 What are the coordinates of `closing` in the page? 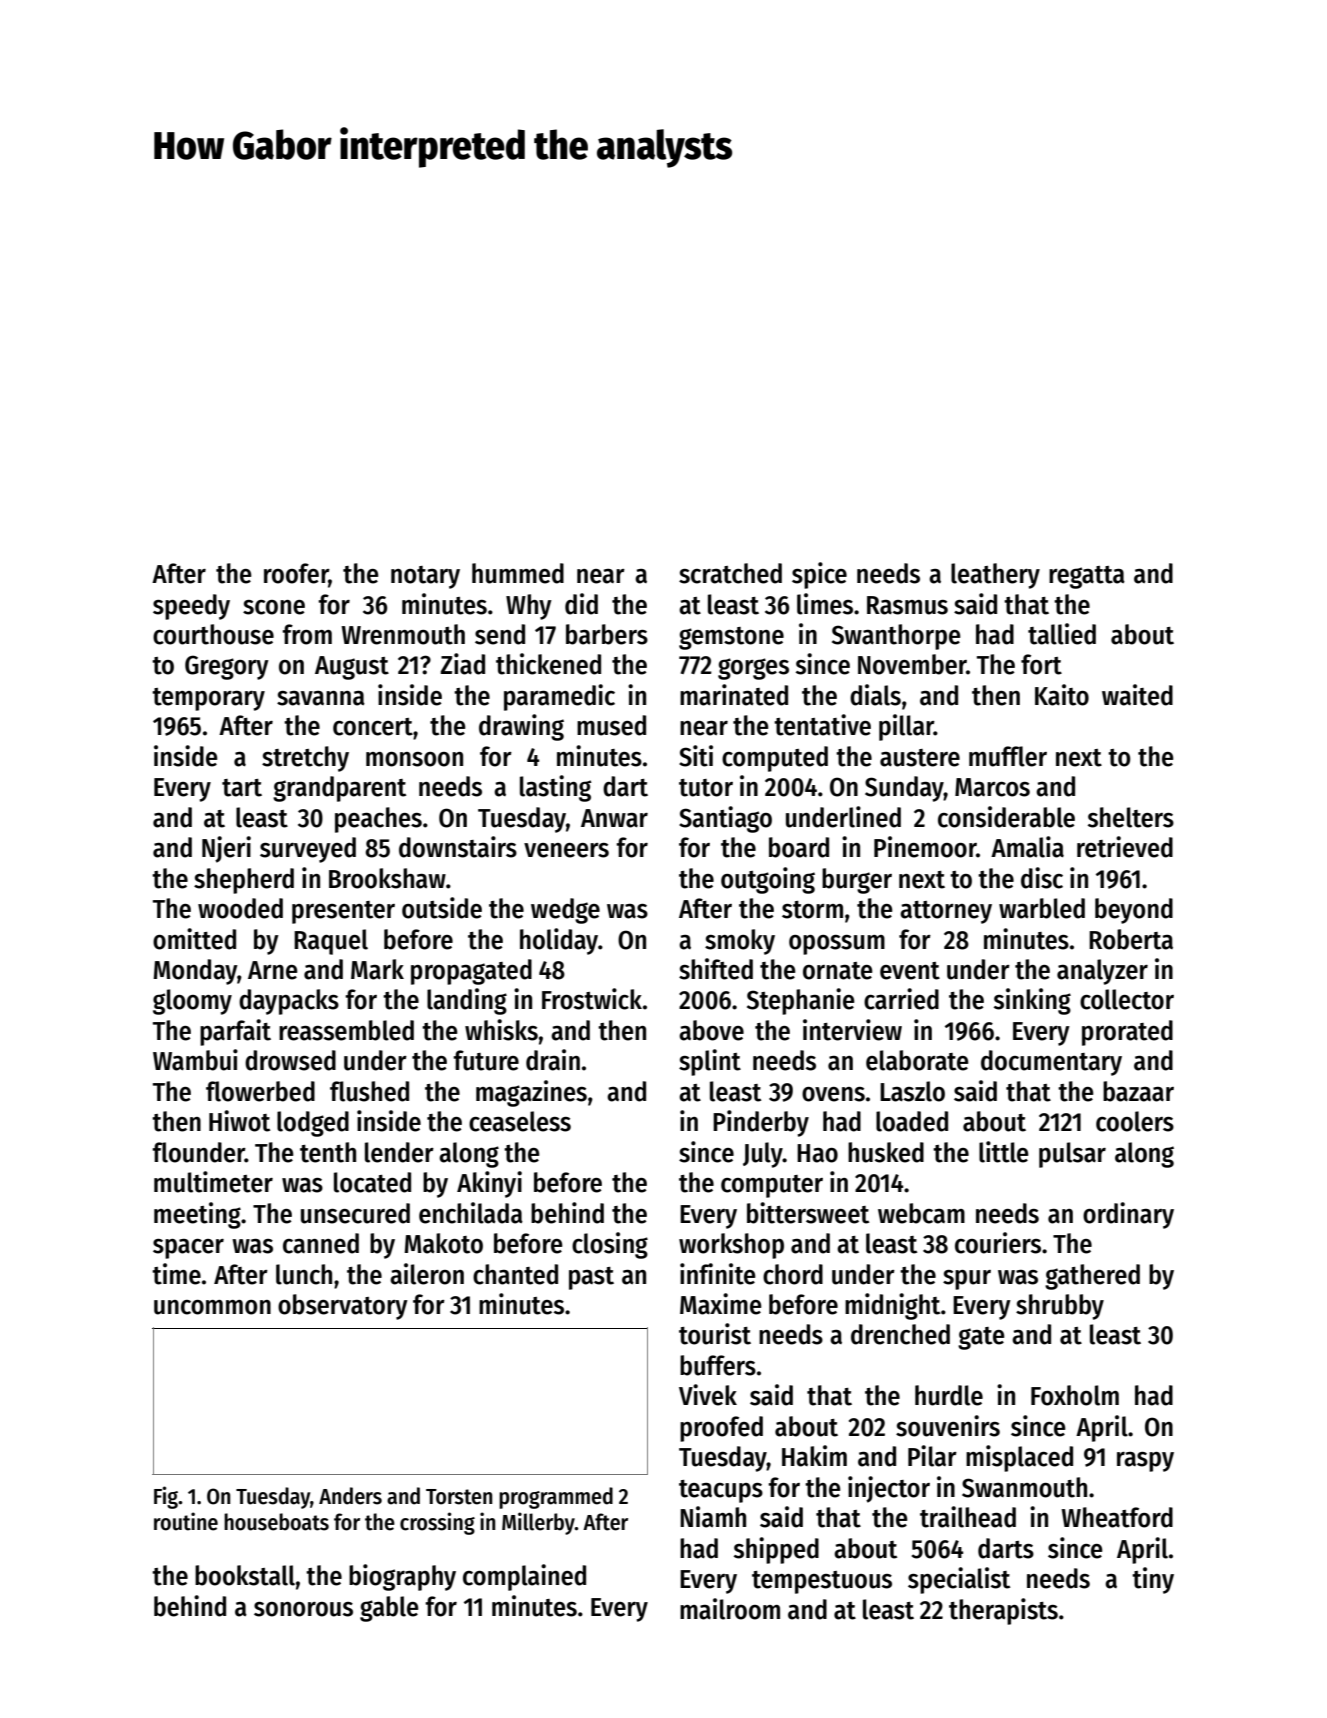 It's located at (610, 1245).
